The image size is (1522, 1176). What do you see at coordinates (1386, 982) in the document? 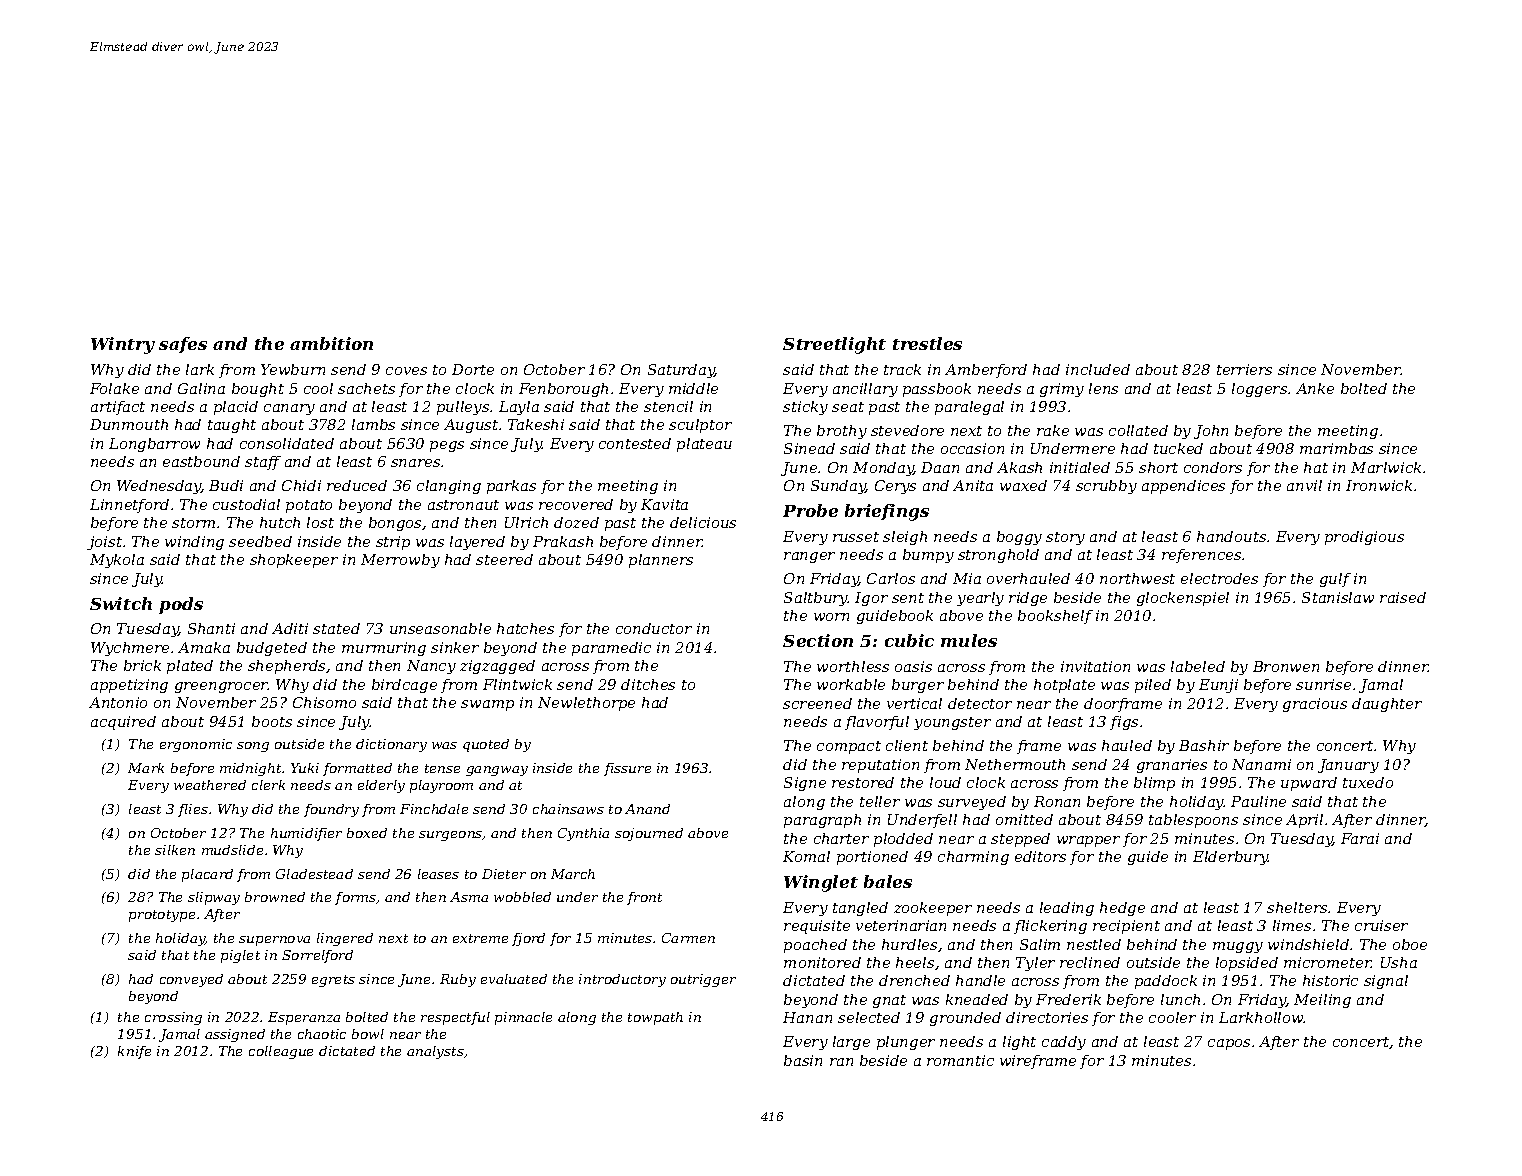
I see `signal` at bounding box center [1386, 982].
